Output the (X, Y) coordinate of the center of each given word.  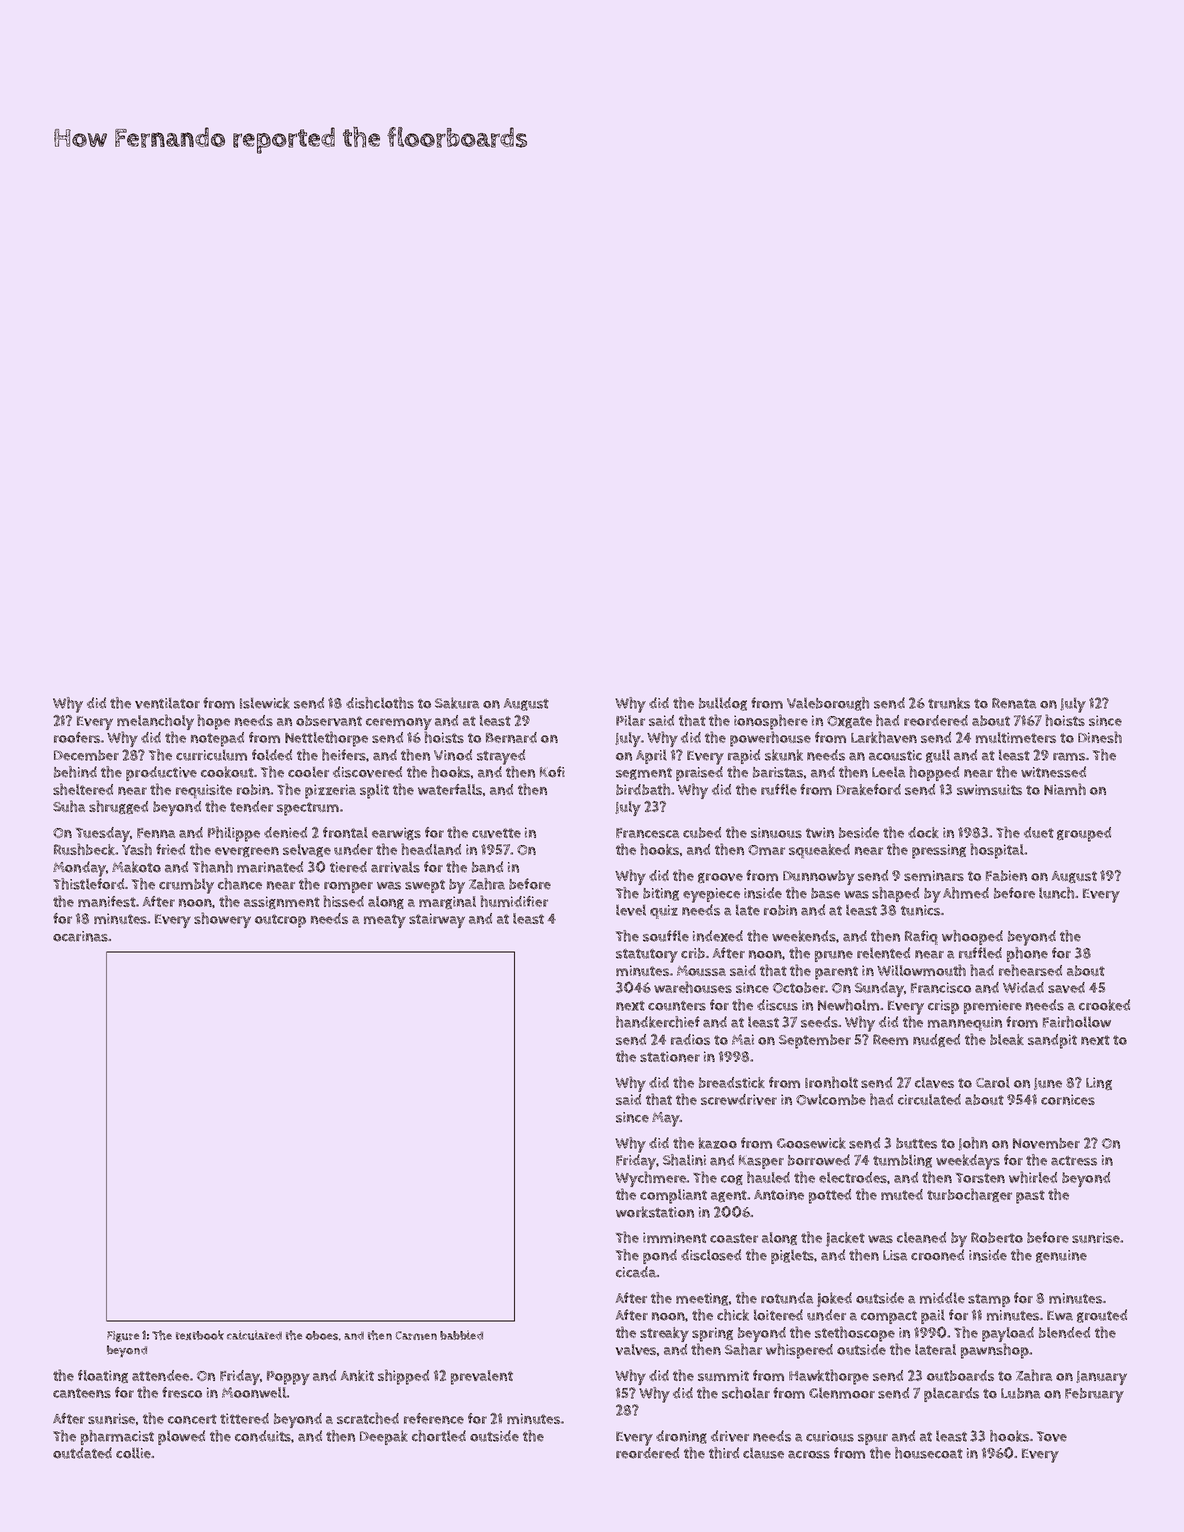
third (724, 1453)
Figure (123, 1336)
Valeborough (828, 704)
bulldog (723, 704)
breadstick (732, 1082)
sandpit (1052, 1041)
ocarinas (80, 936)
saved (1066, 987)
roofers (77, 737)
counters (677, 1006)
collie (133, 1453)
